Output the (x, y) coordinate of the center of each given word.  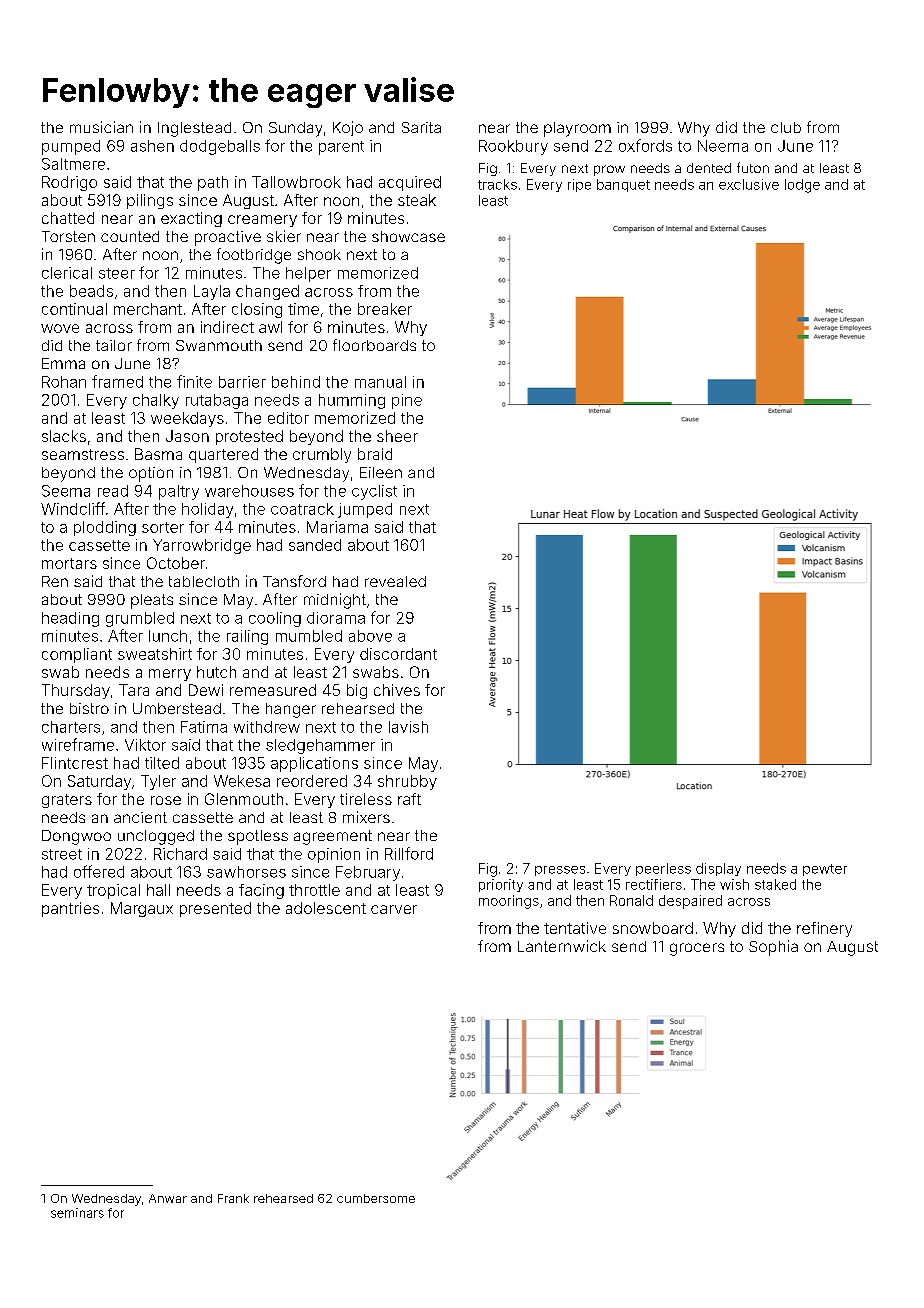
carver (394, 909)
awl (270, 327)
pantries (70, 909)
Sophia (773, 948)
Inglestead (194, 129)
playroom (577, 129)
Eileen (381, 472)
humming (352, 401)
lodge (802, 186)
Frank (233, 1198)
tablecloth (204, 581)
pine (407, 401)
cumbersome (376, 1198)
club (786, 127)
